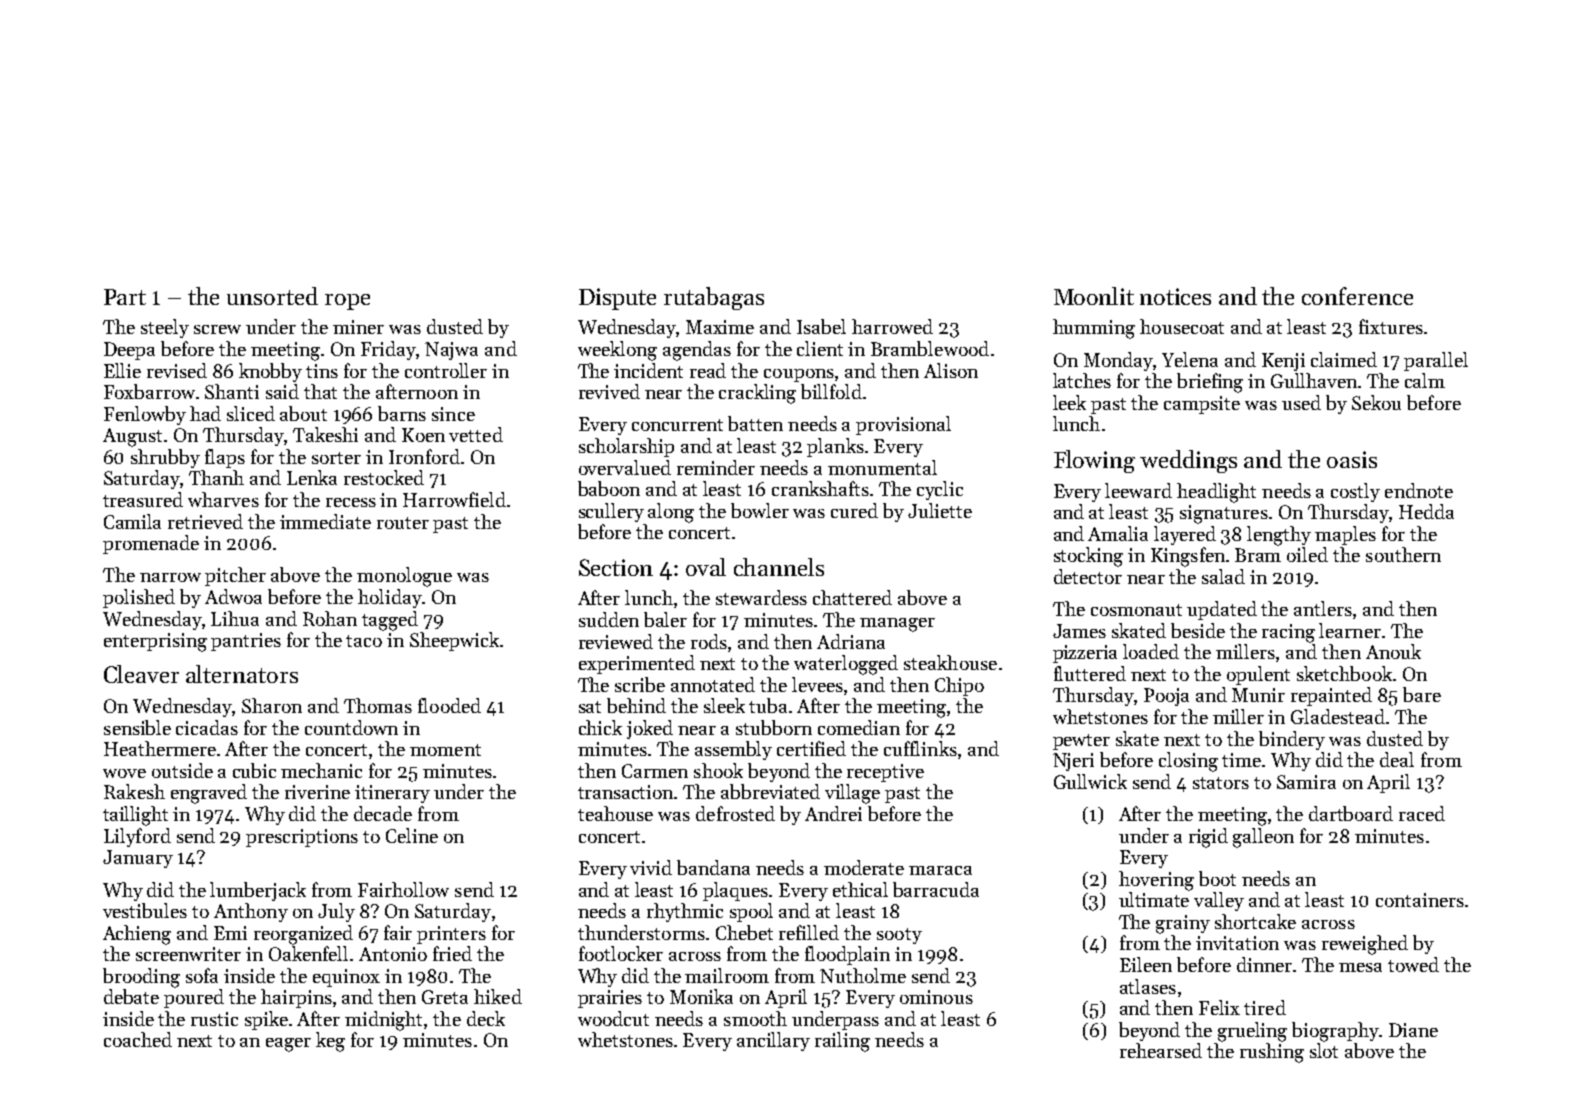 This screenshot has width=1581, height=1118. I want to click on Moonlit, so click(1094, 296).
